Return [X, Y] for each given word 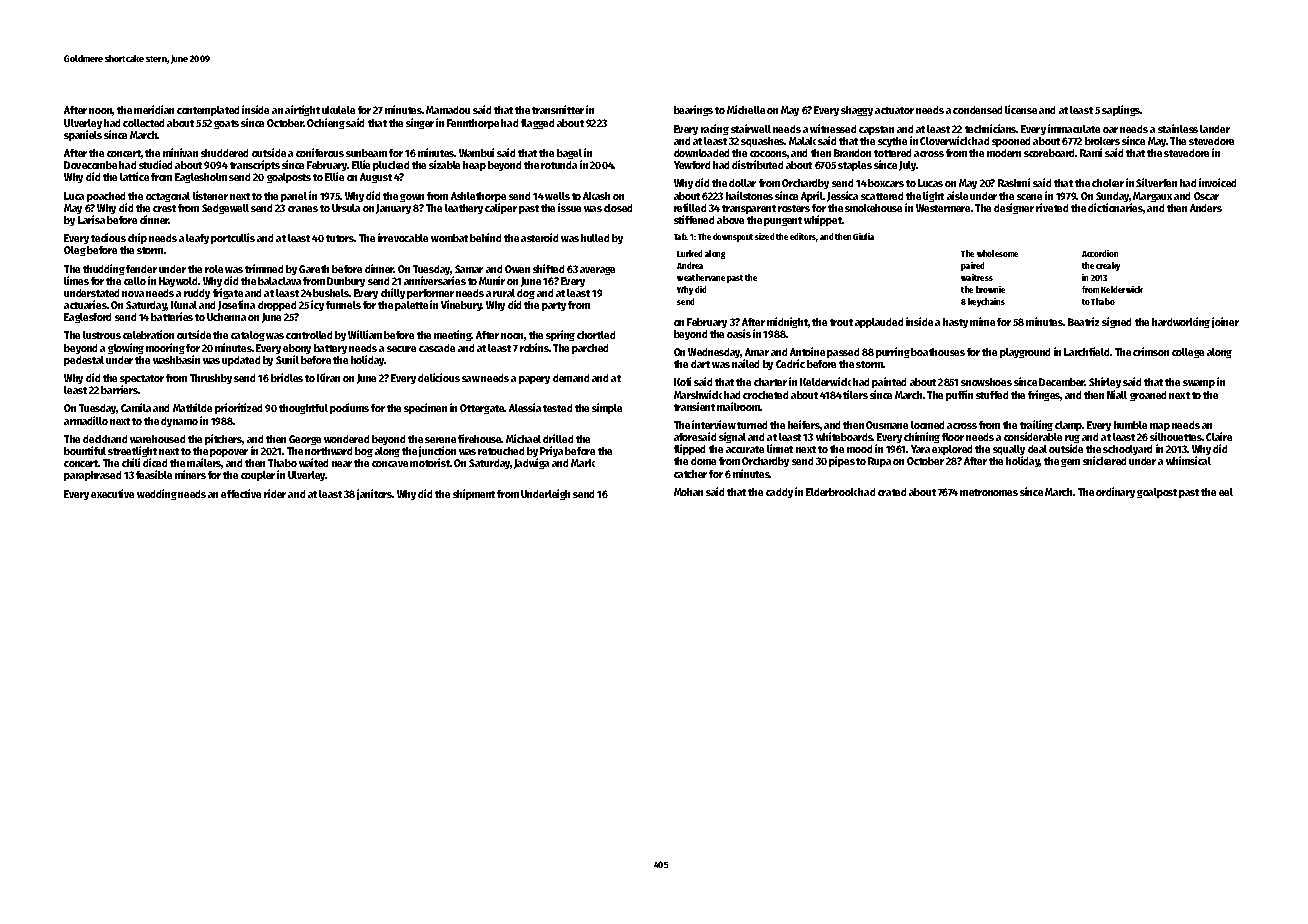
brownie [990, 289]
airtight [302, 110]
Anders [1206, 208]
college [1188, 353]
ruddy [197, 294]
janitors [375, 494]
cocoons [768, 154]
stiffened [694, 219]
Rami [1091, 152]
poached [106, 197]
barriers [119, 389]
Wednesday [714, 353]
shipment [474, 494]
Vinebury [461, 305]
